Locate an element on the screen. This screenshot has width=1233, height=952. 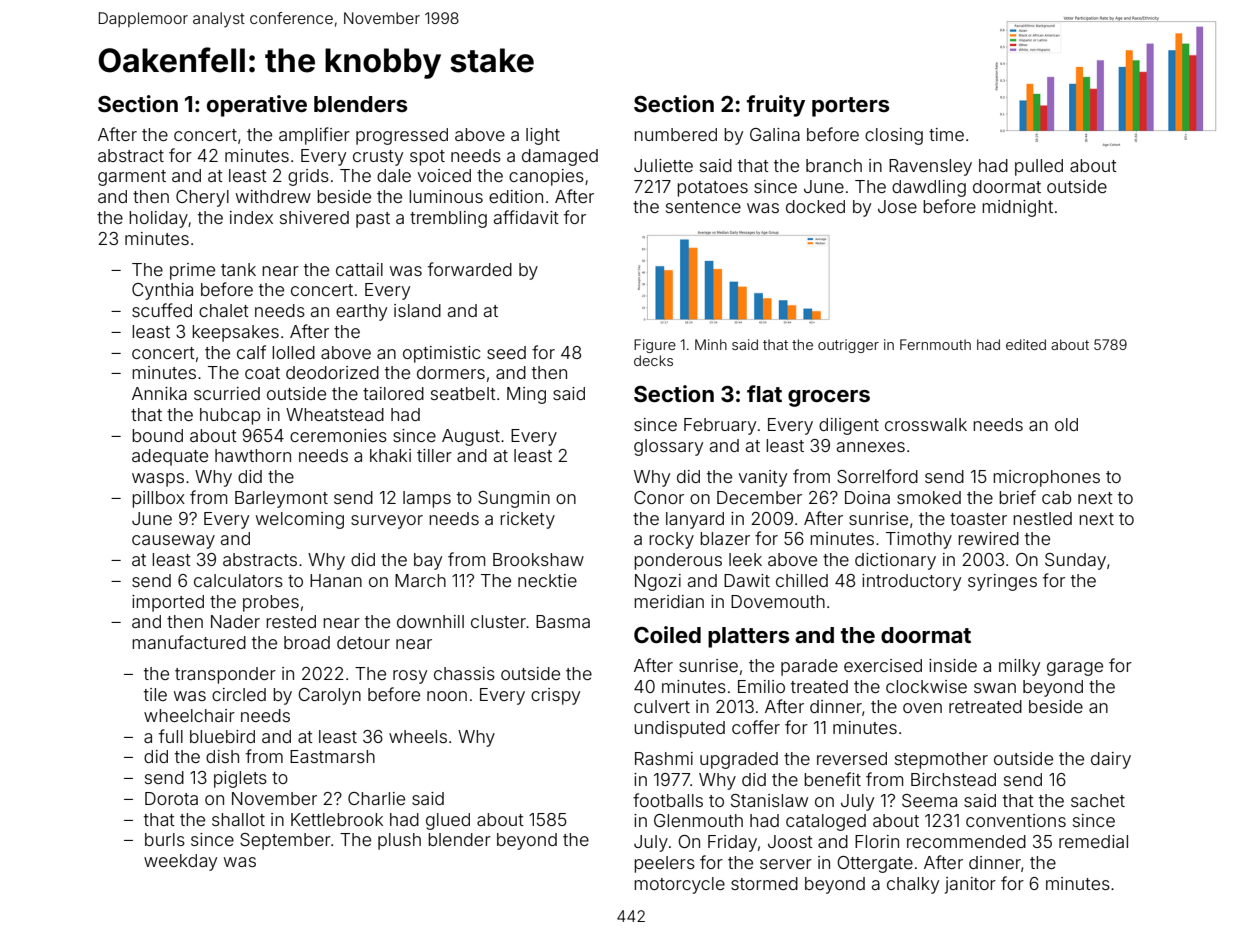
operative is located at coordinates (257, 106).
